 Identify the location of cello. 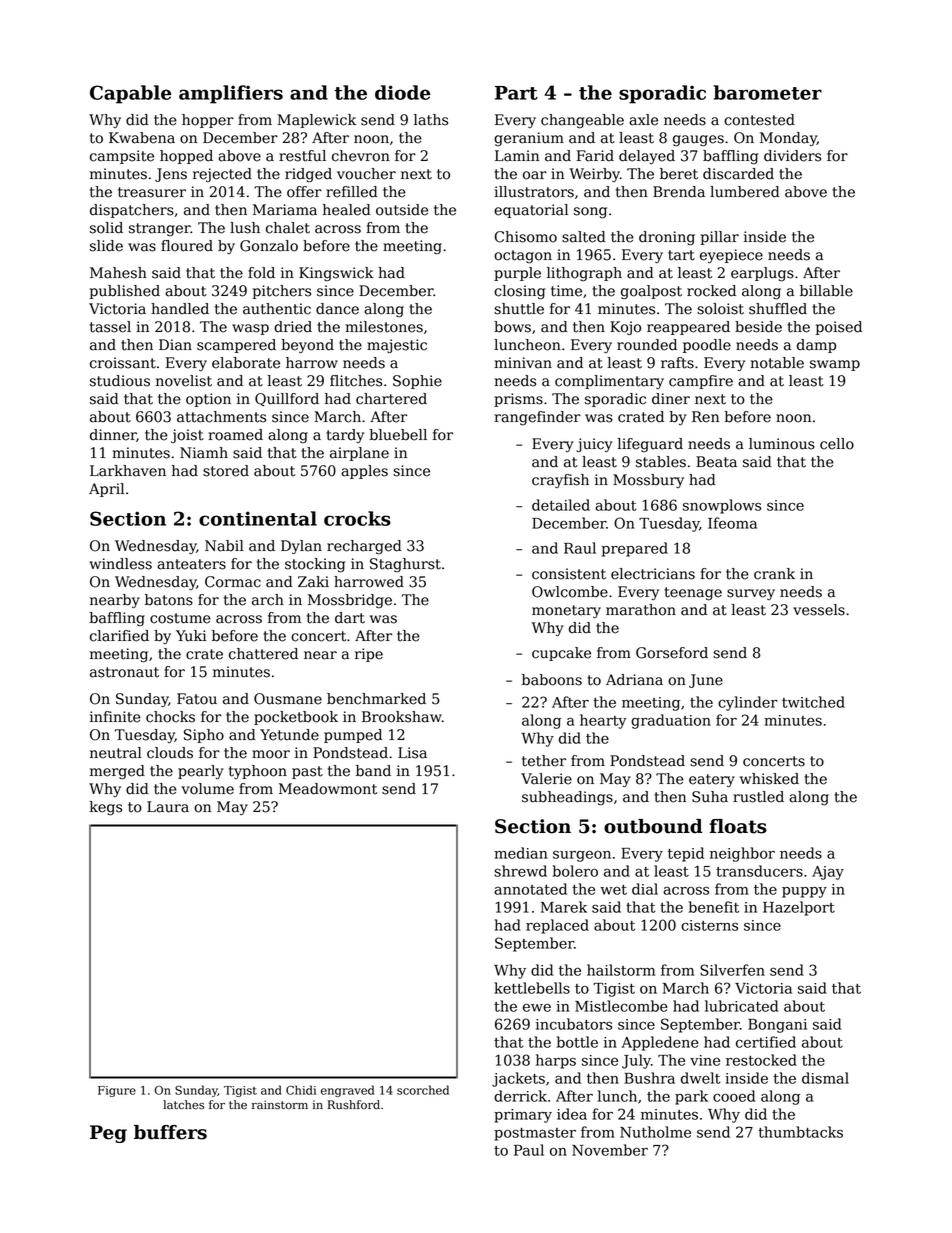
(837, 444).
